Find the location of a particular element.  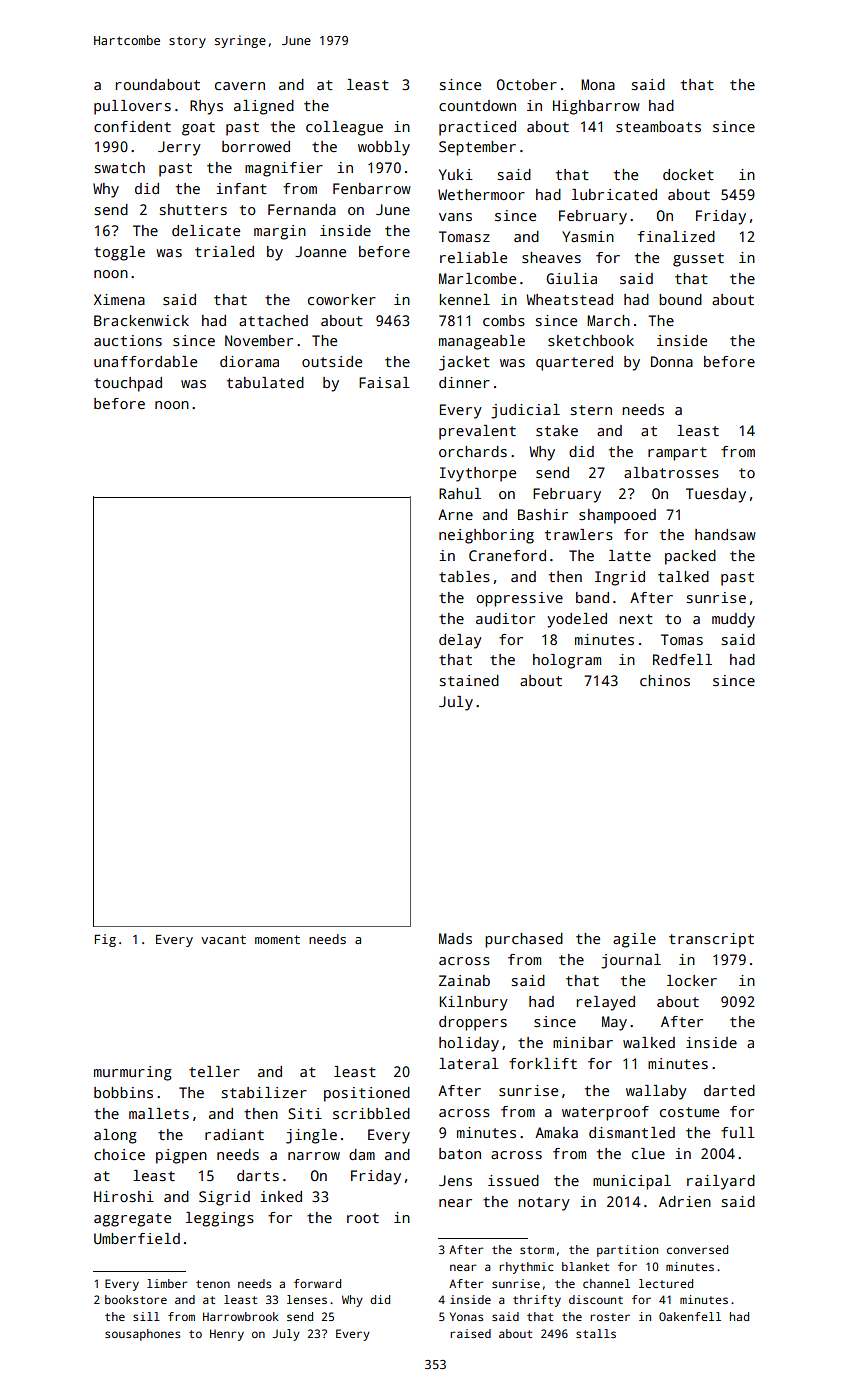

lenses is located at coordinates (307, 1299).
